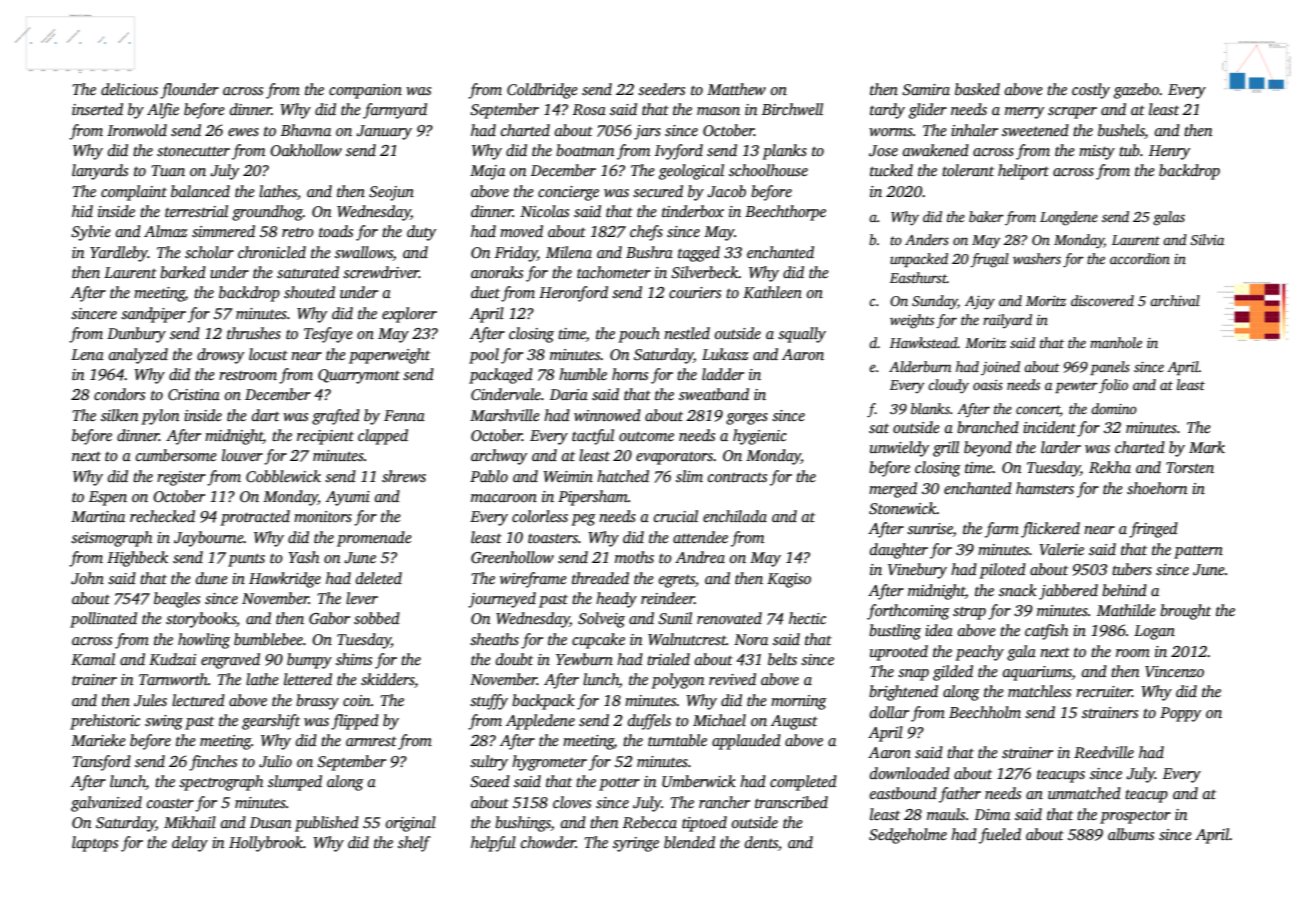  Describe the element at coordinates (377, 618) in the screenshot. I see `sobbed` at that location.
